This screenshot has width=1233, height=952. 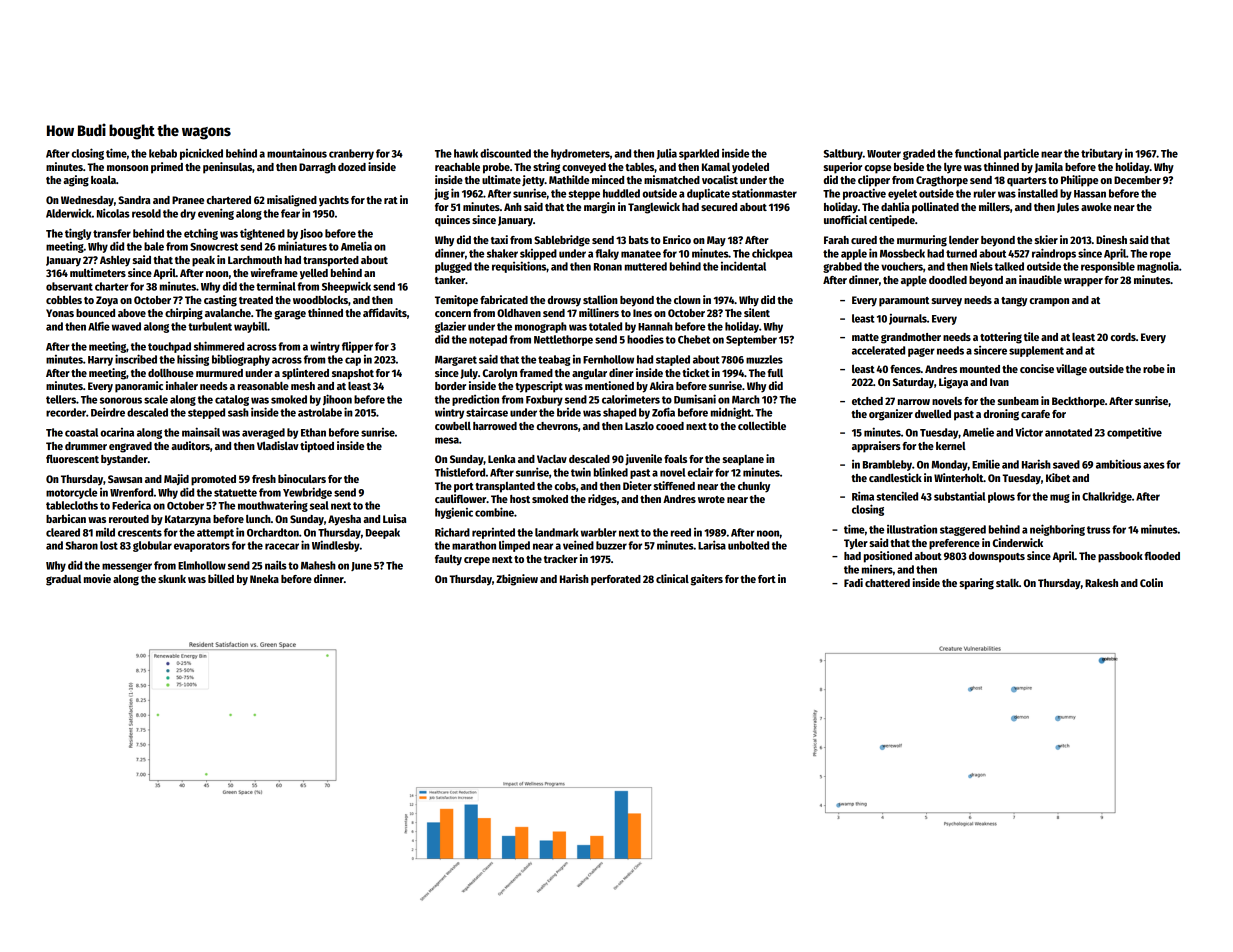 I want to click on observant, so click(x=69, y=286).
